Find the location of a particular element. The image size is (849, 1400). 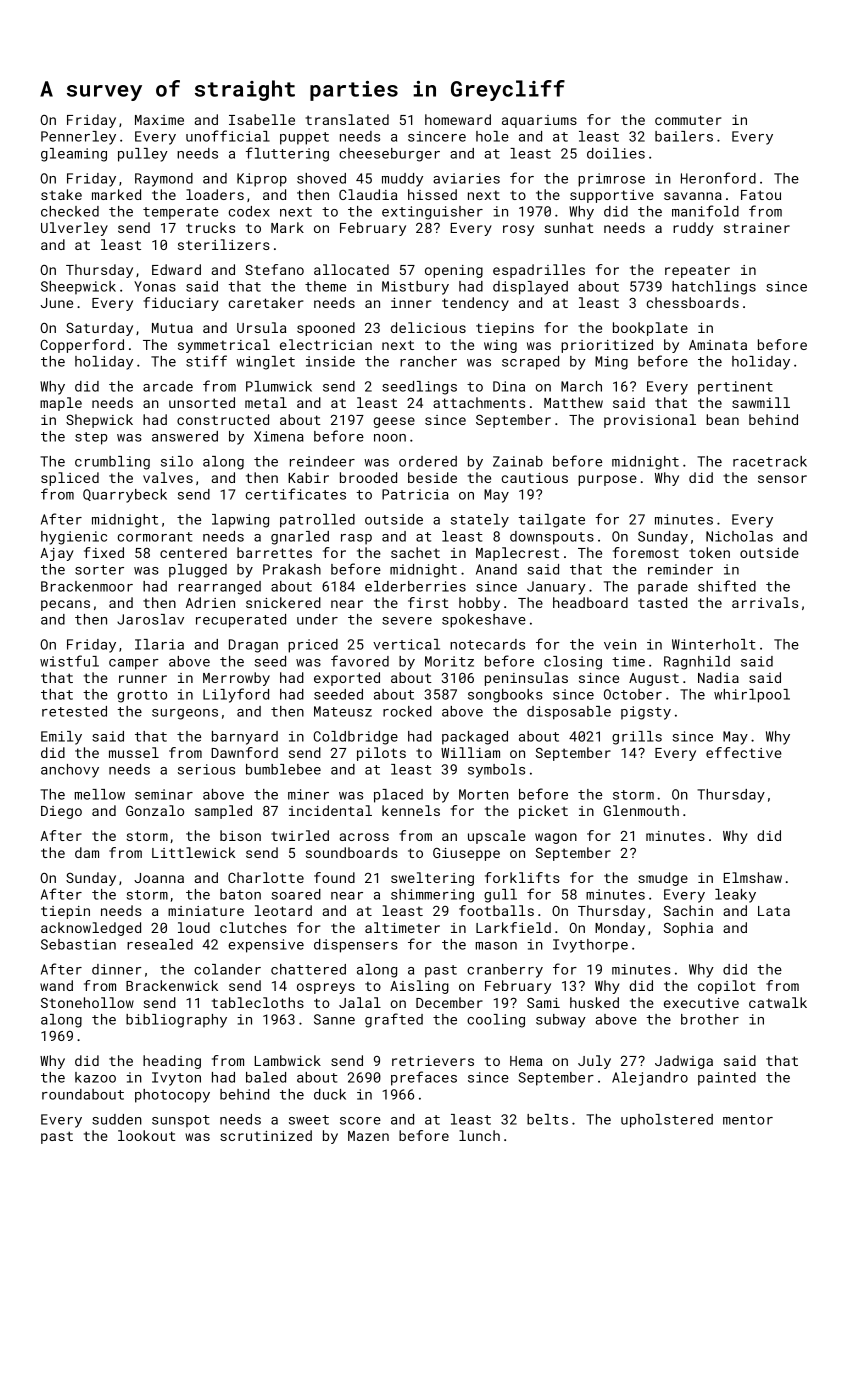

catwalk is located at coordinates (778, 1002).
